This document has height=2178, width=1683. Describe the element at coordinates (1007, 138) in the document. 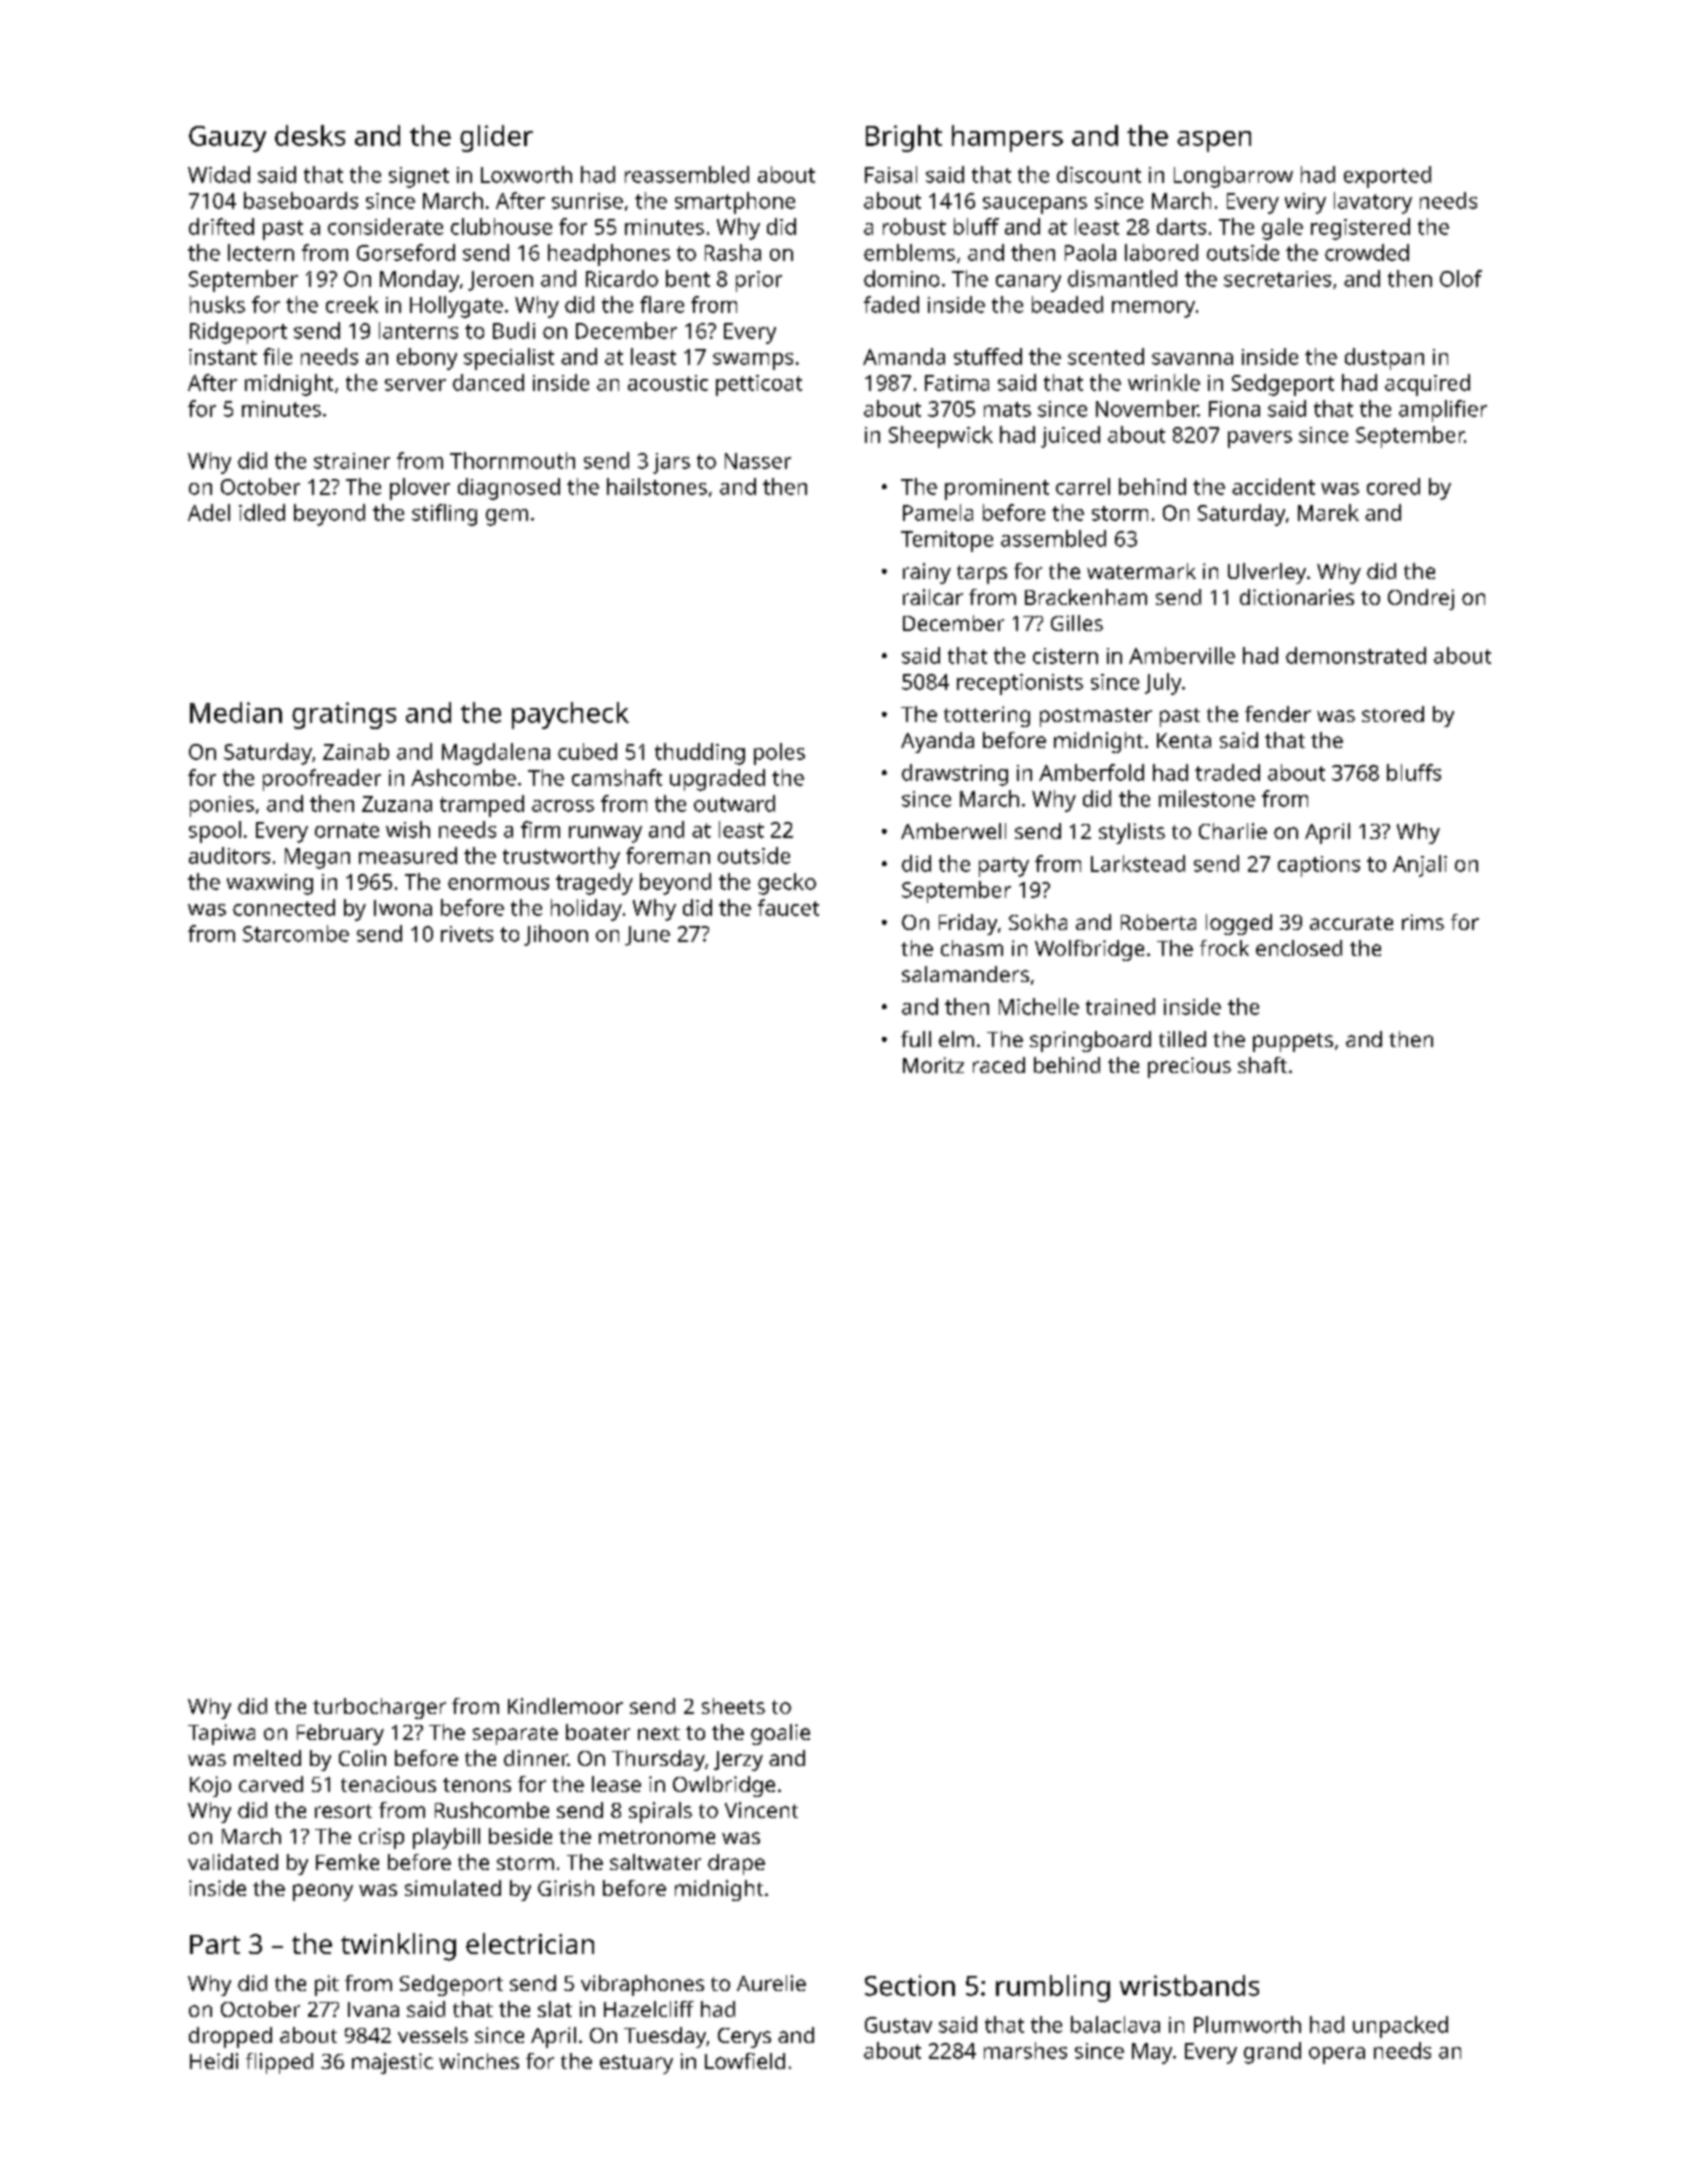

I see `hampers` at that location.
